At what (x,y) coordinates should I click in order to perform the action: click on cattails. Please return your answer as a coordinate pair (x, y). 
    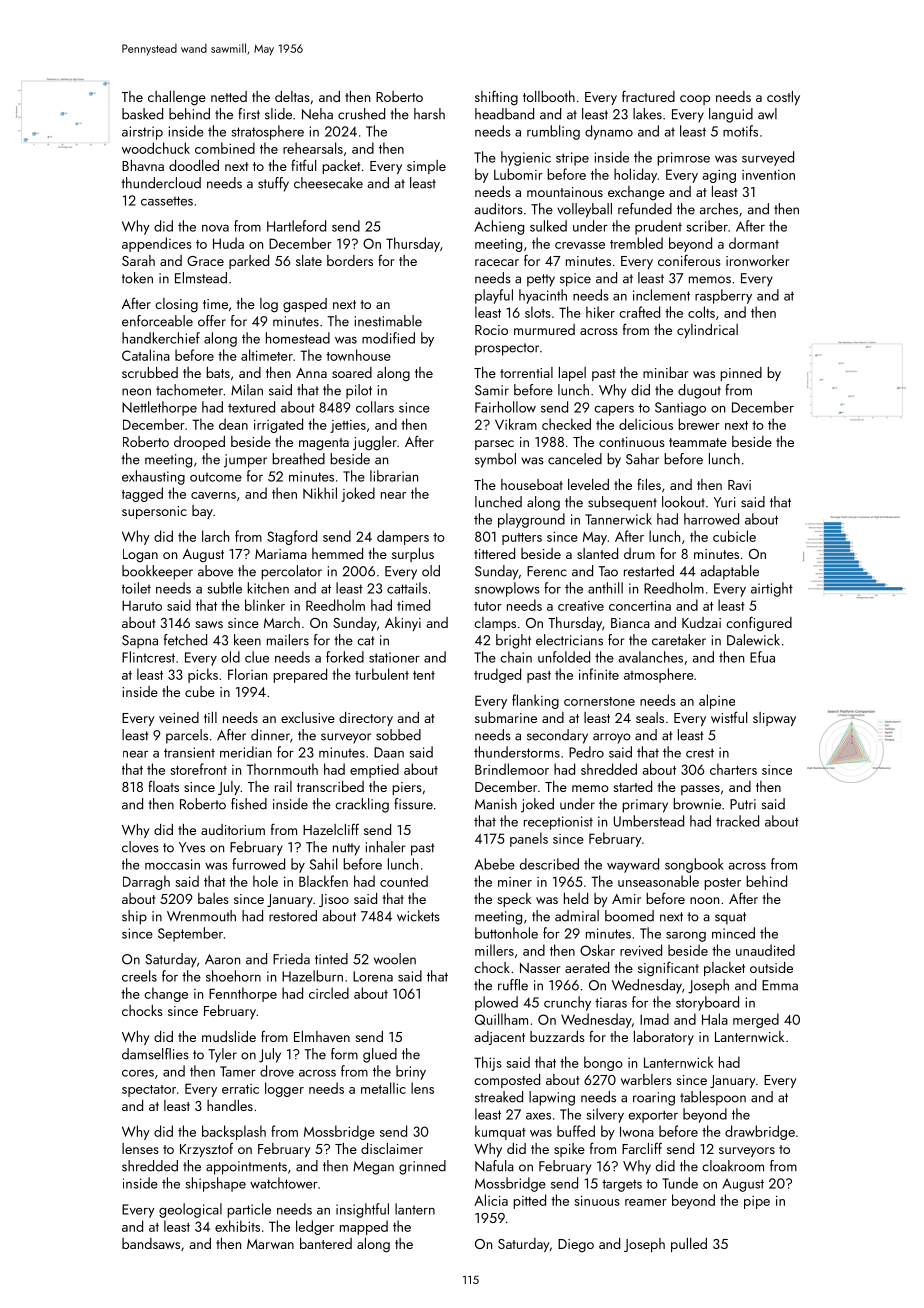
    Looking at the image, I should click on (407, 588).
